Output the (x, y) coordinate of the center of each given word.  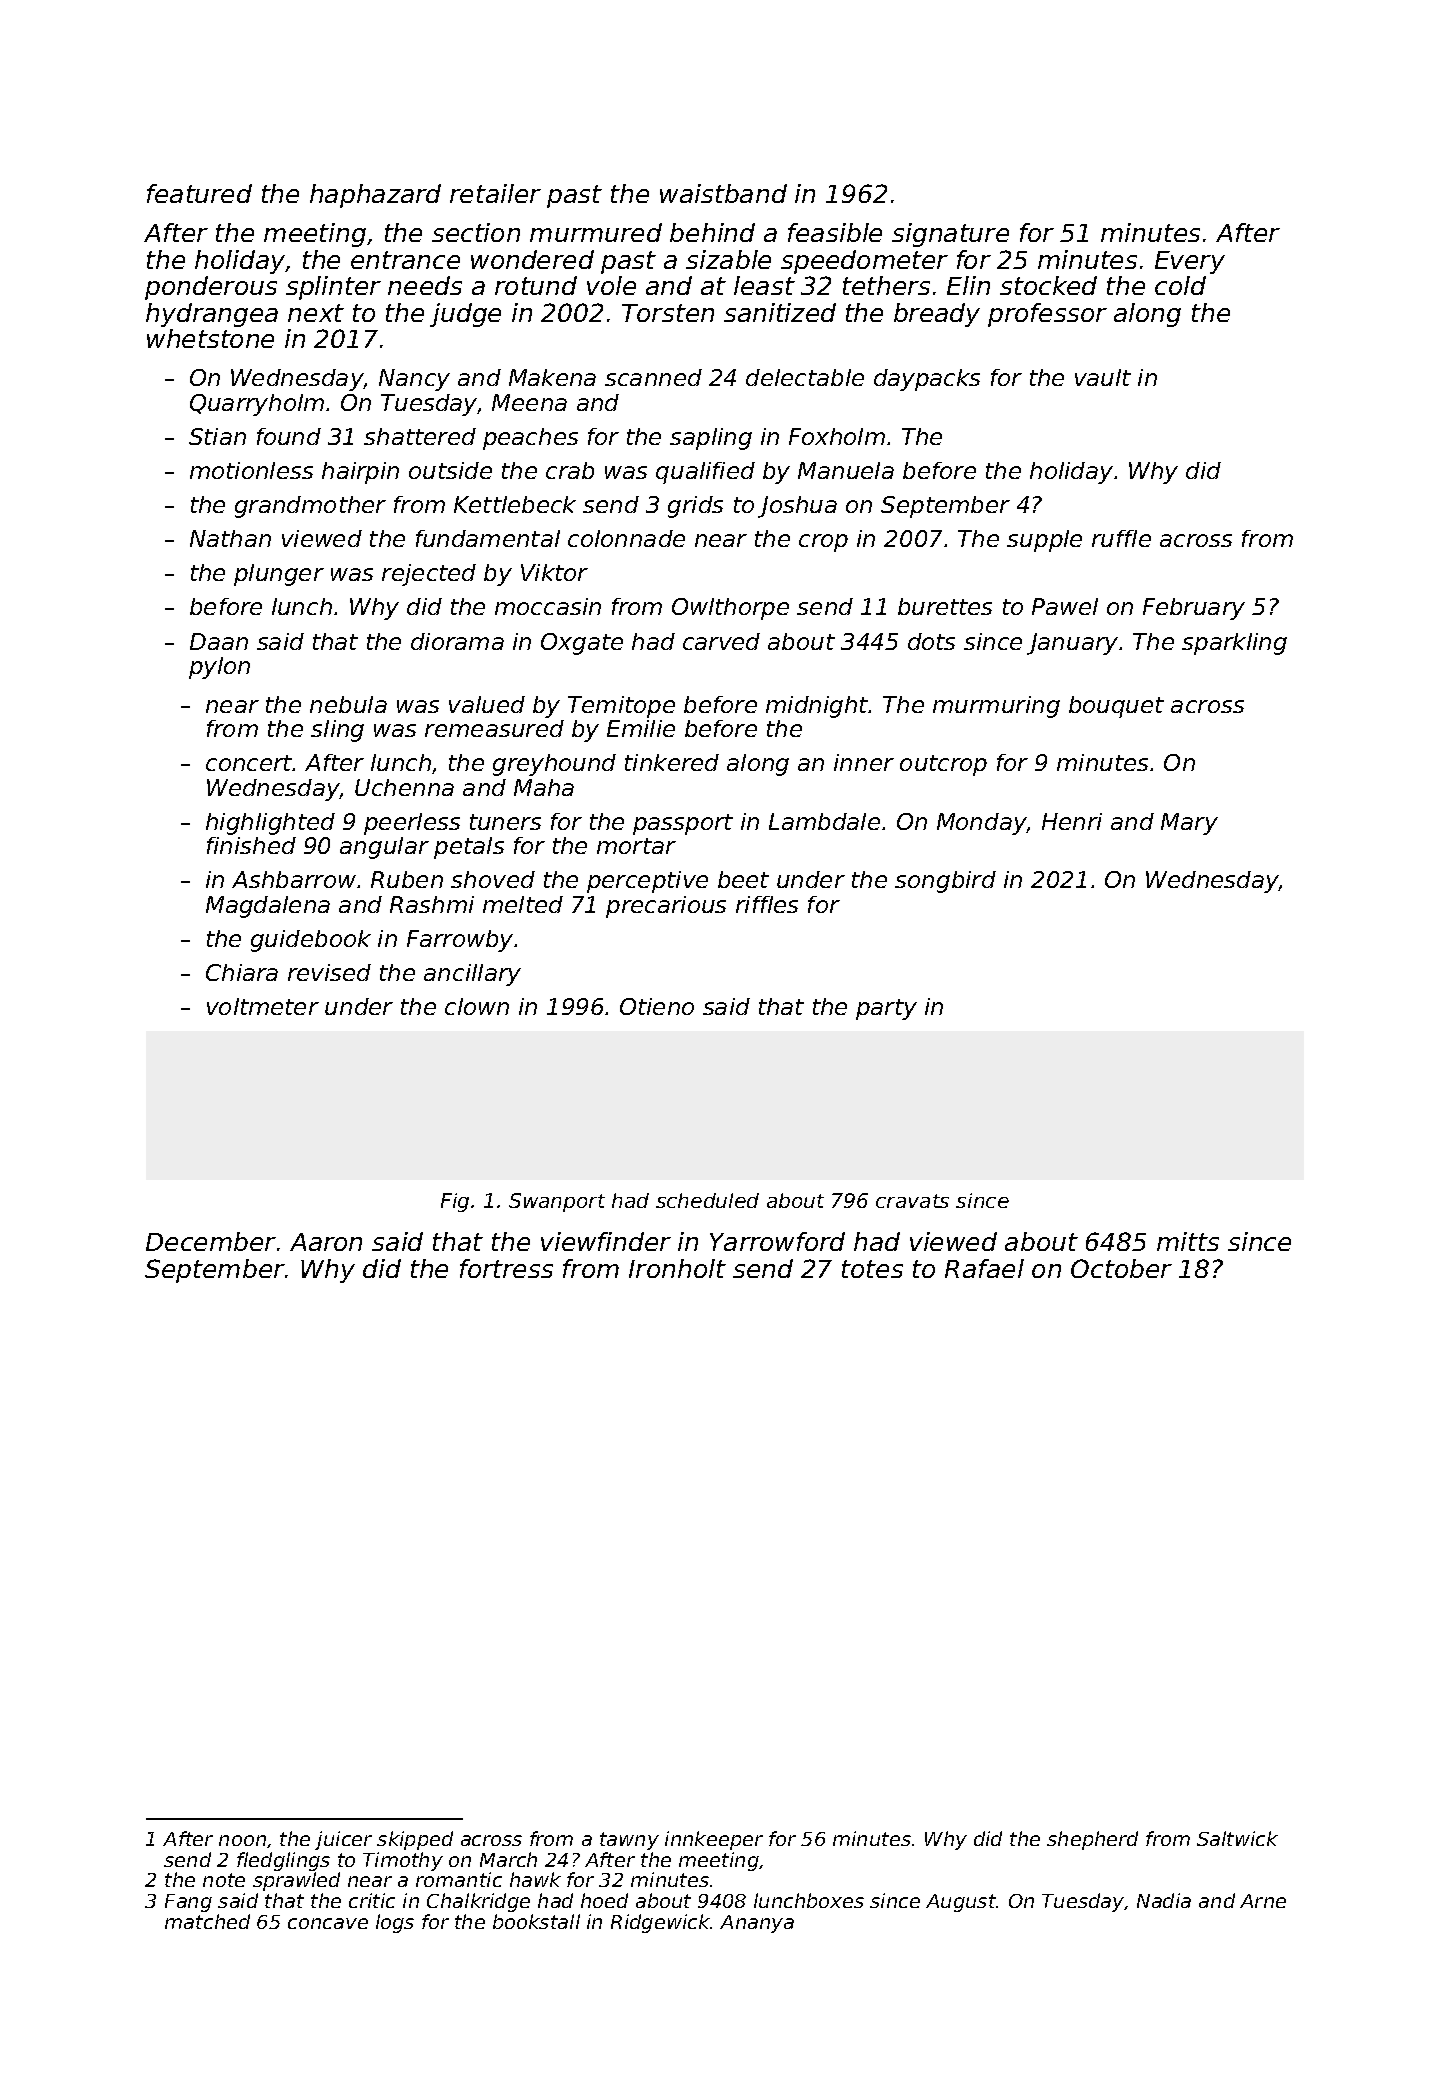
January (1072, 644)
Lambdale (824, 821)
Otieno (657, 1006)
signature (950, 235)
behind (712, 232)
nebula (348, 704)
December (211, 1241)
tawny (629, 1841)
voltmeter (263, 1006)
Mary (1189, 824)
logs (395, 1923)
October (1121, 1268)
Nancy (414, 380)
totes (872, 1269)
